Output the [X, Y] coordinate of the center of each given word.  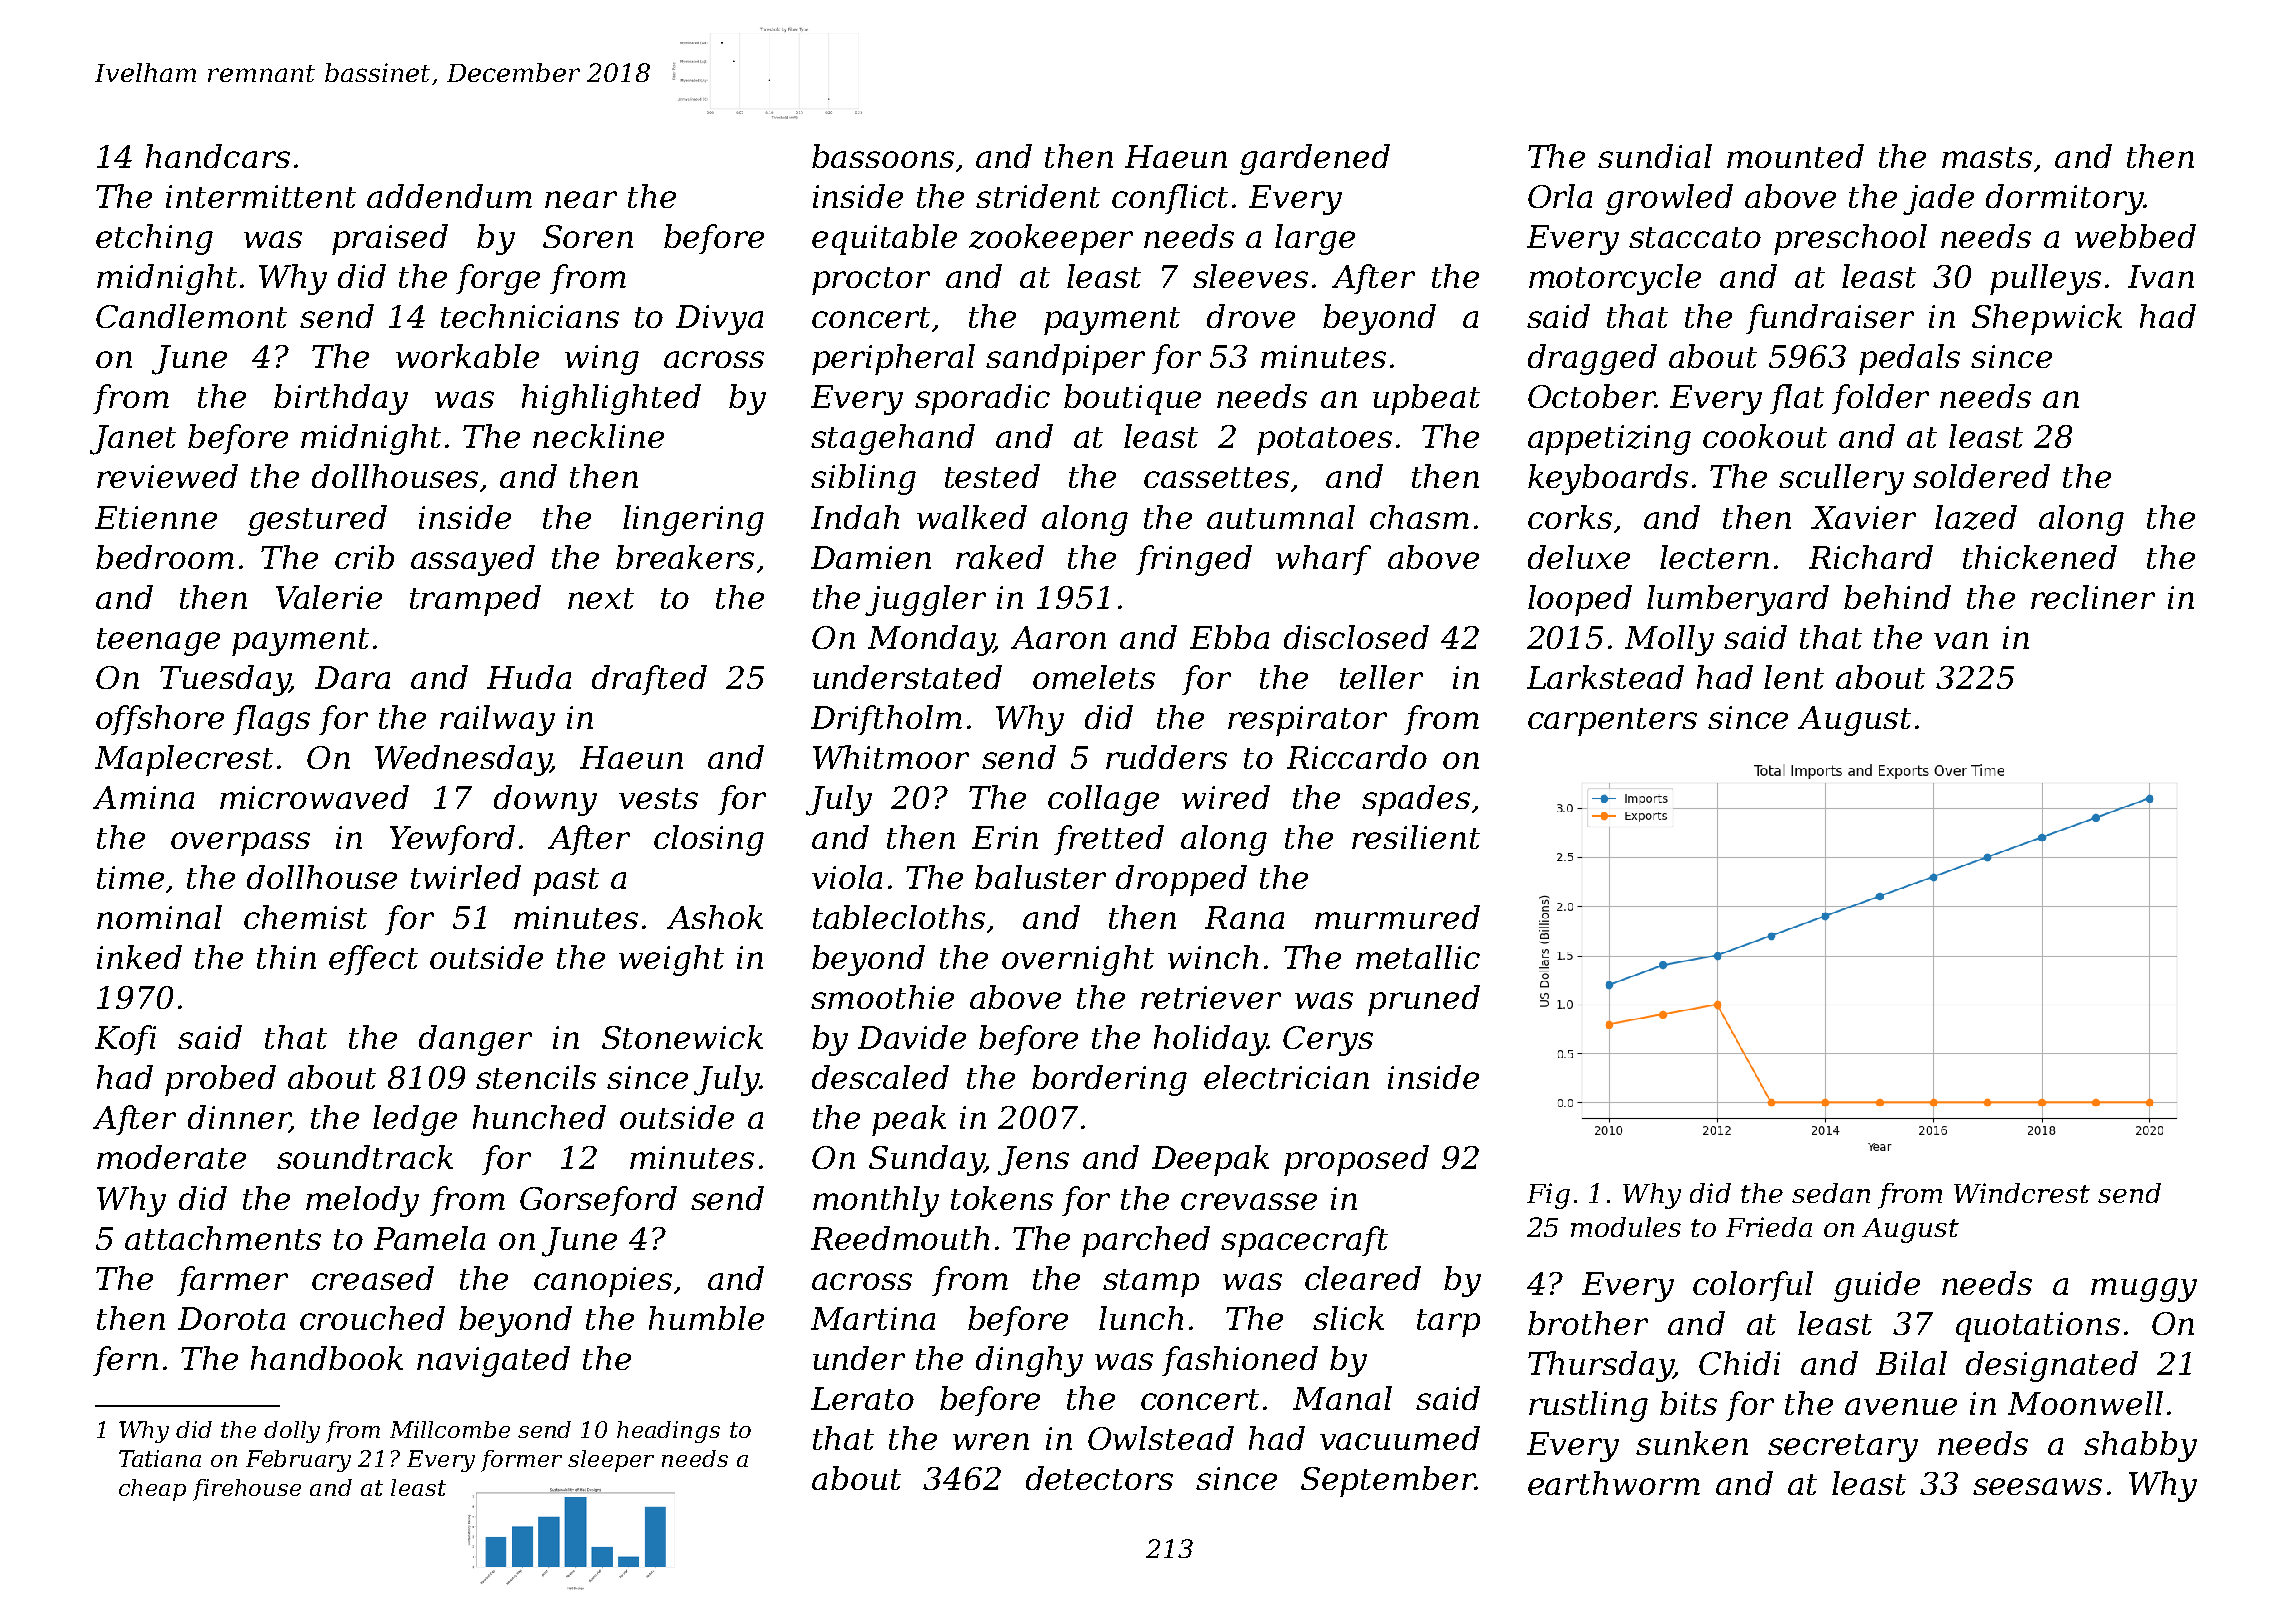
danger [475, 1040]
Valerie [329, 597]
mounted [1795, 156]
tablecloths [899, 917]
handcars [218, 156]
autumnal [1281, 517]
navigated [493, 1361]
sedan [1831, 1193]
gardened [1315, 159]
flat [1797, 399]
